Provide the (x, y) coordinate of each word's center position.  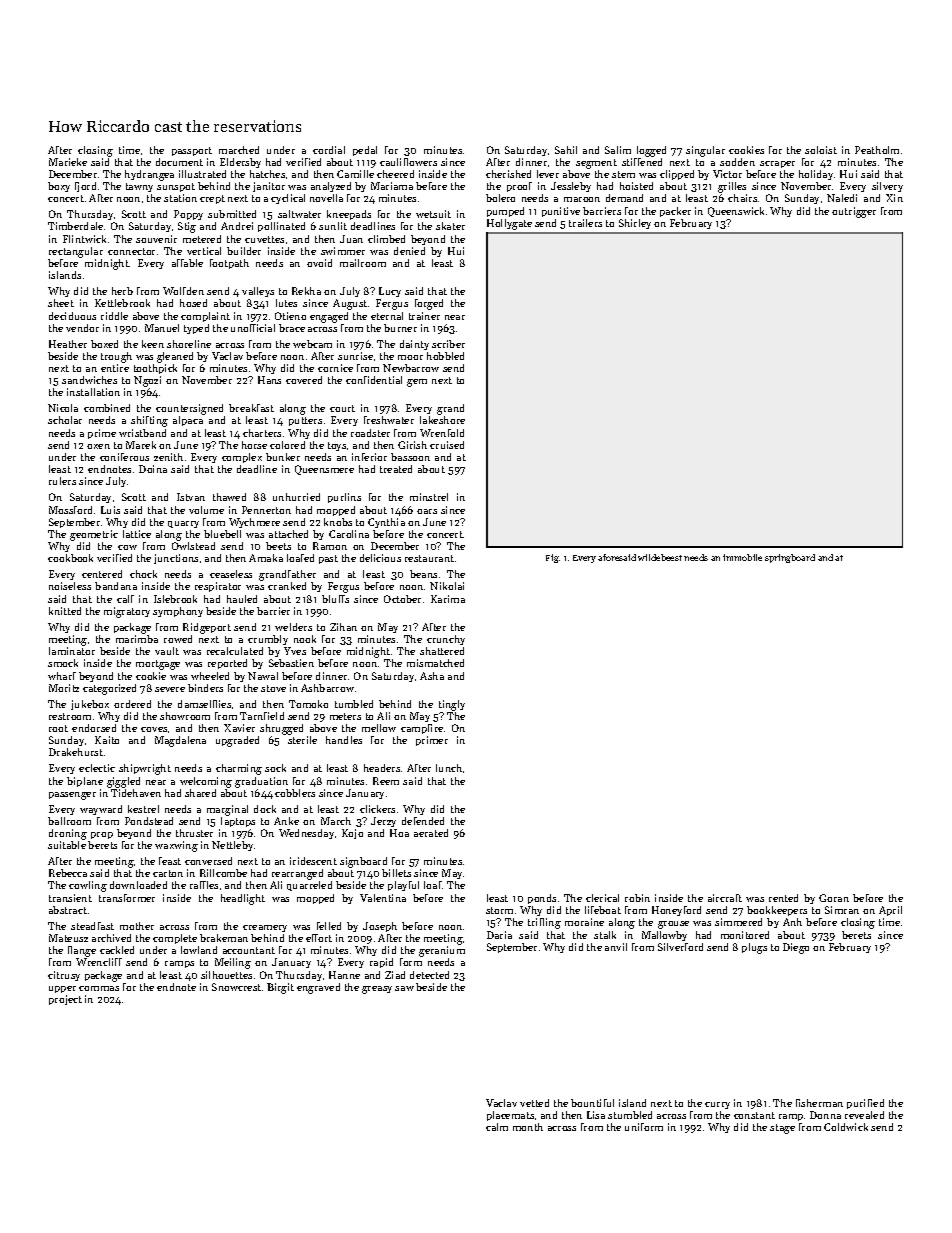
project (65, 1000)
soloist (821, 150)
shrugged (281, 729)
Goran (834, 898)
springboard (790, 558)
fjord (85, 187)
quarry (183, 524)
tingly (452, 705)
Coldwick (846, 1127)
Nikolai (447, 586)
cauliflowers (408, 162)
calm (497, 1127)
